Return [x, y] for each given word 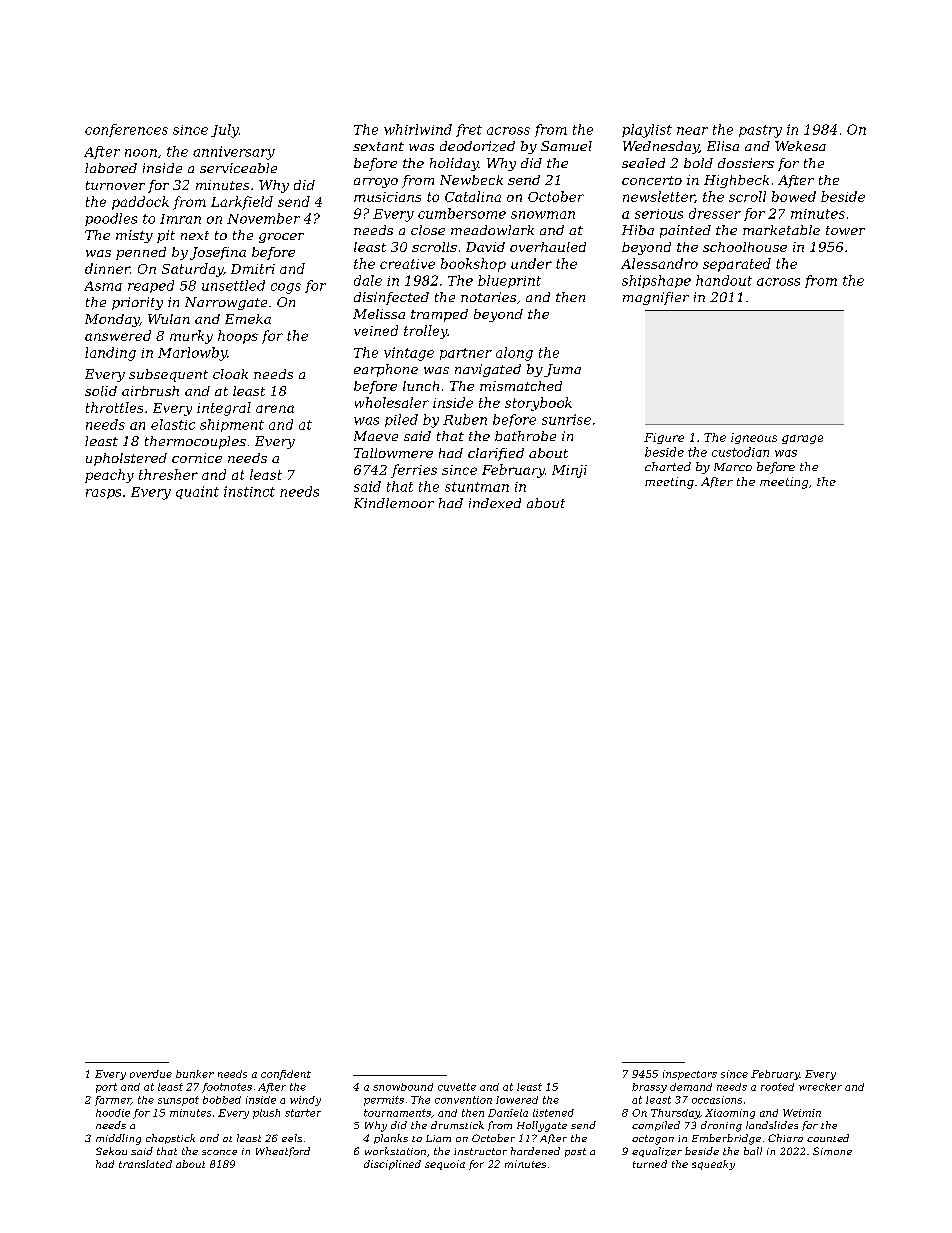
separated [737, 265]
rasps [103, 494]
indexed [495, 503]
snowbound [403, 1087]
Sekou [111, 1151]
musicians [387, 197]
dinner [107, 268]
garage [802, 439]
